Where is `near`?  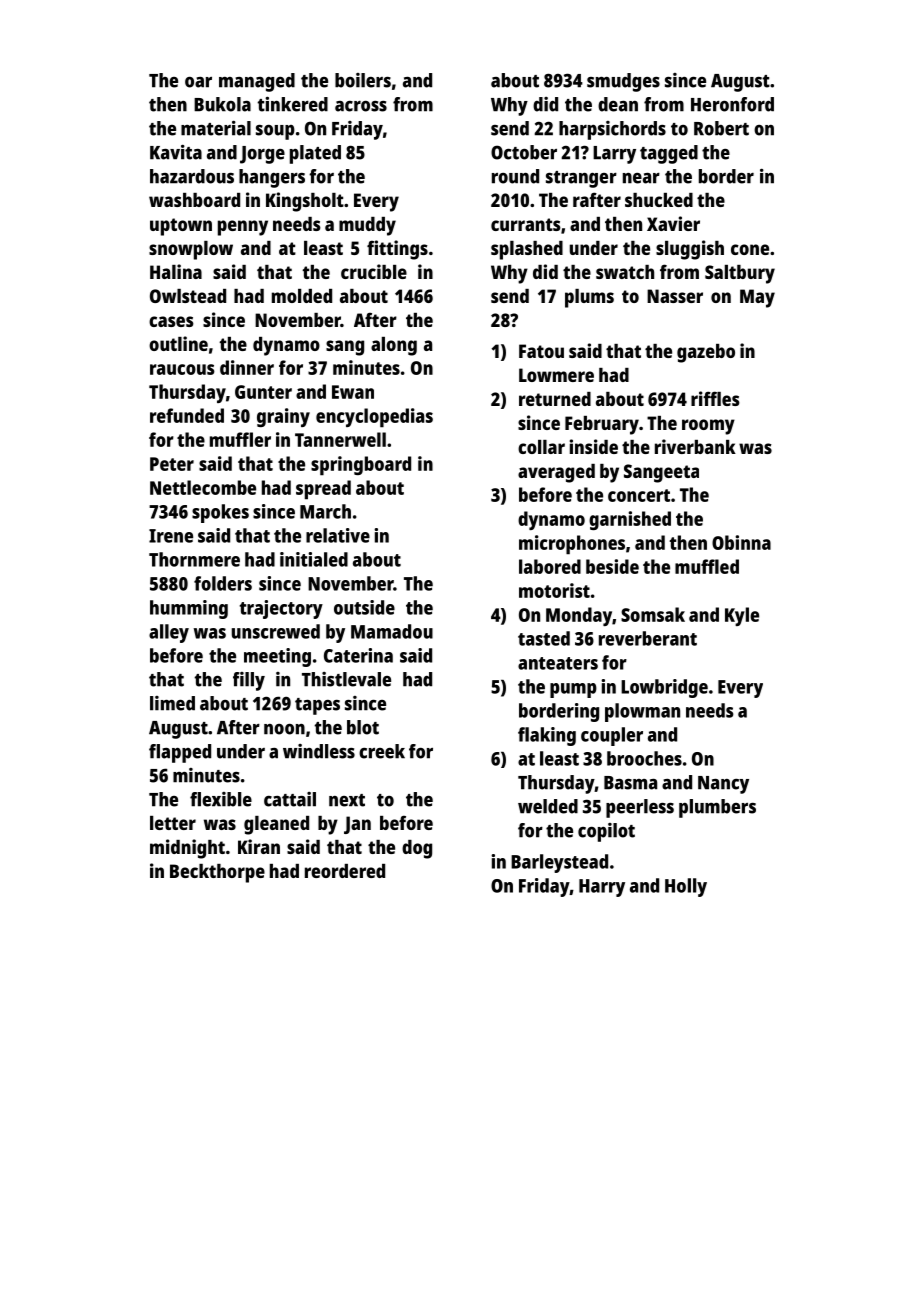
near is located at coordinates (641, 178).
